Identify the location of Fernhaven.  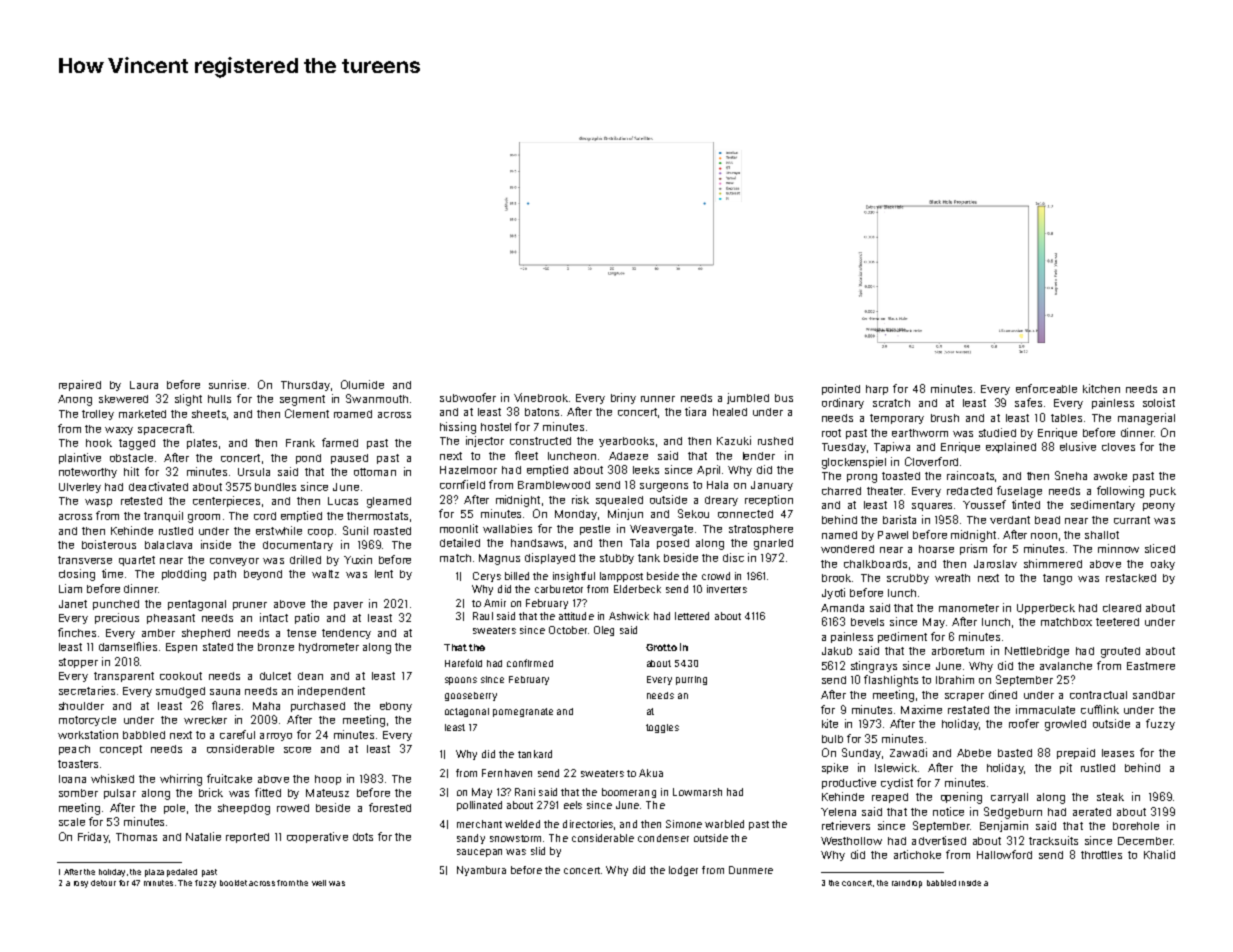
(507, 773).
